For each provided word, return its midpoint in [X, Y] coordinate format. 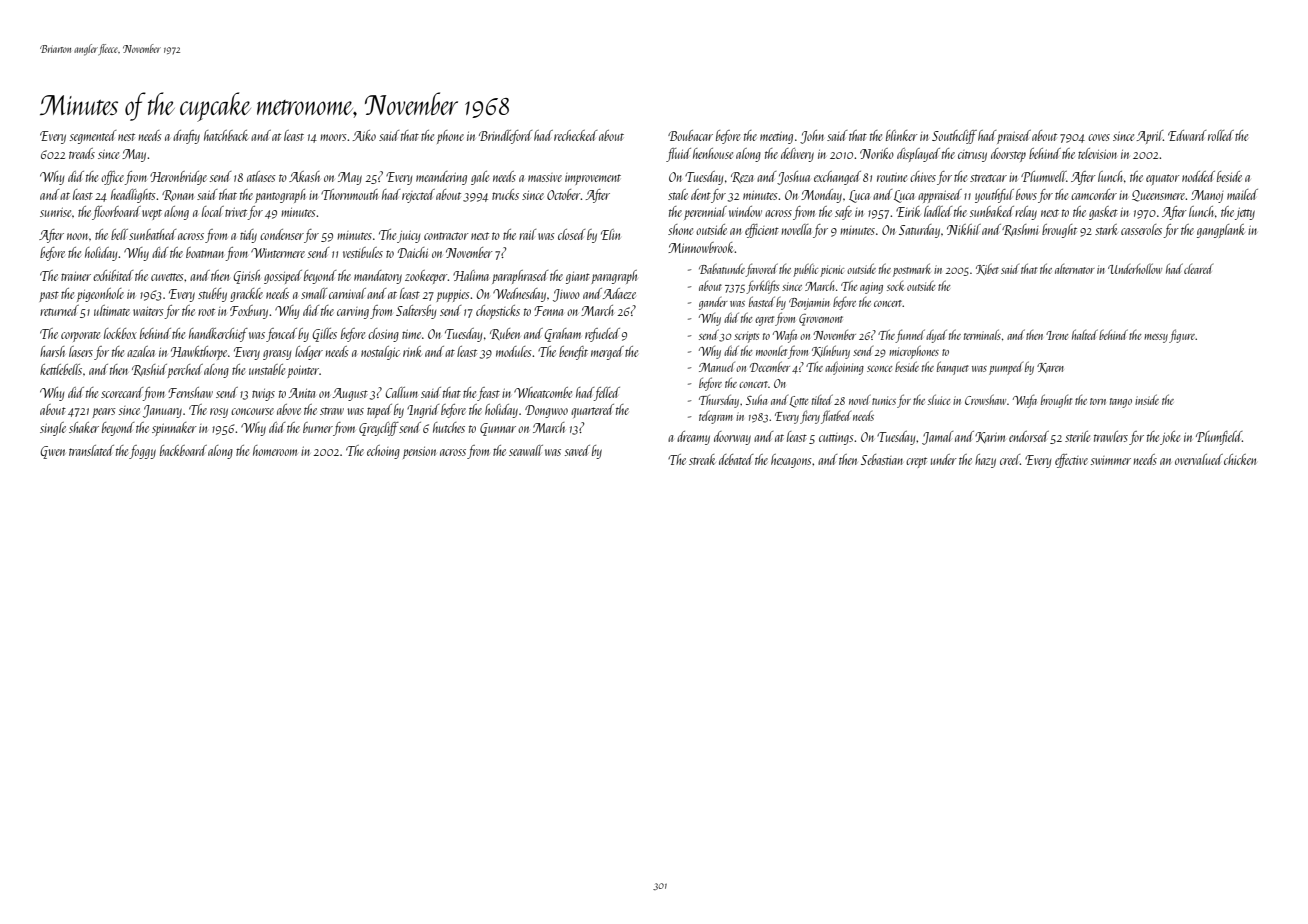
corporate [80, 337]
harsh [52, 351]
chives [923, 176]
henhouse [713, 153]
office [113, 178]
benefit [573, 353]
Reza [742, 177]
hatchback [226, 135]
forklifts [762, 287]
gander [713, 303]
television [1097, 153]
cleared [1198, 269]
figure [1182, 336]
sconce [880, 369]
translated [91, 450]
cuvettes [167, 277]
